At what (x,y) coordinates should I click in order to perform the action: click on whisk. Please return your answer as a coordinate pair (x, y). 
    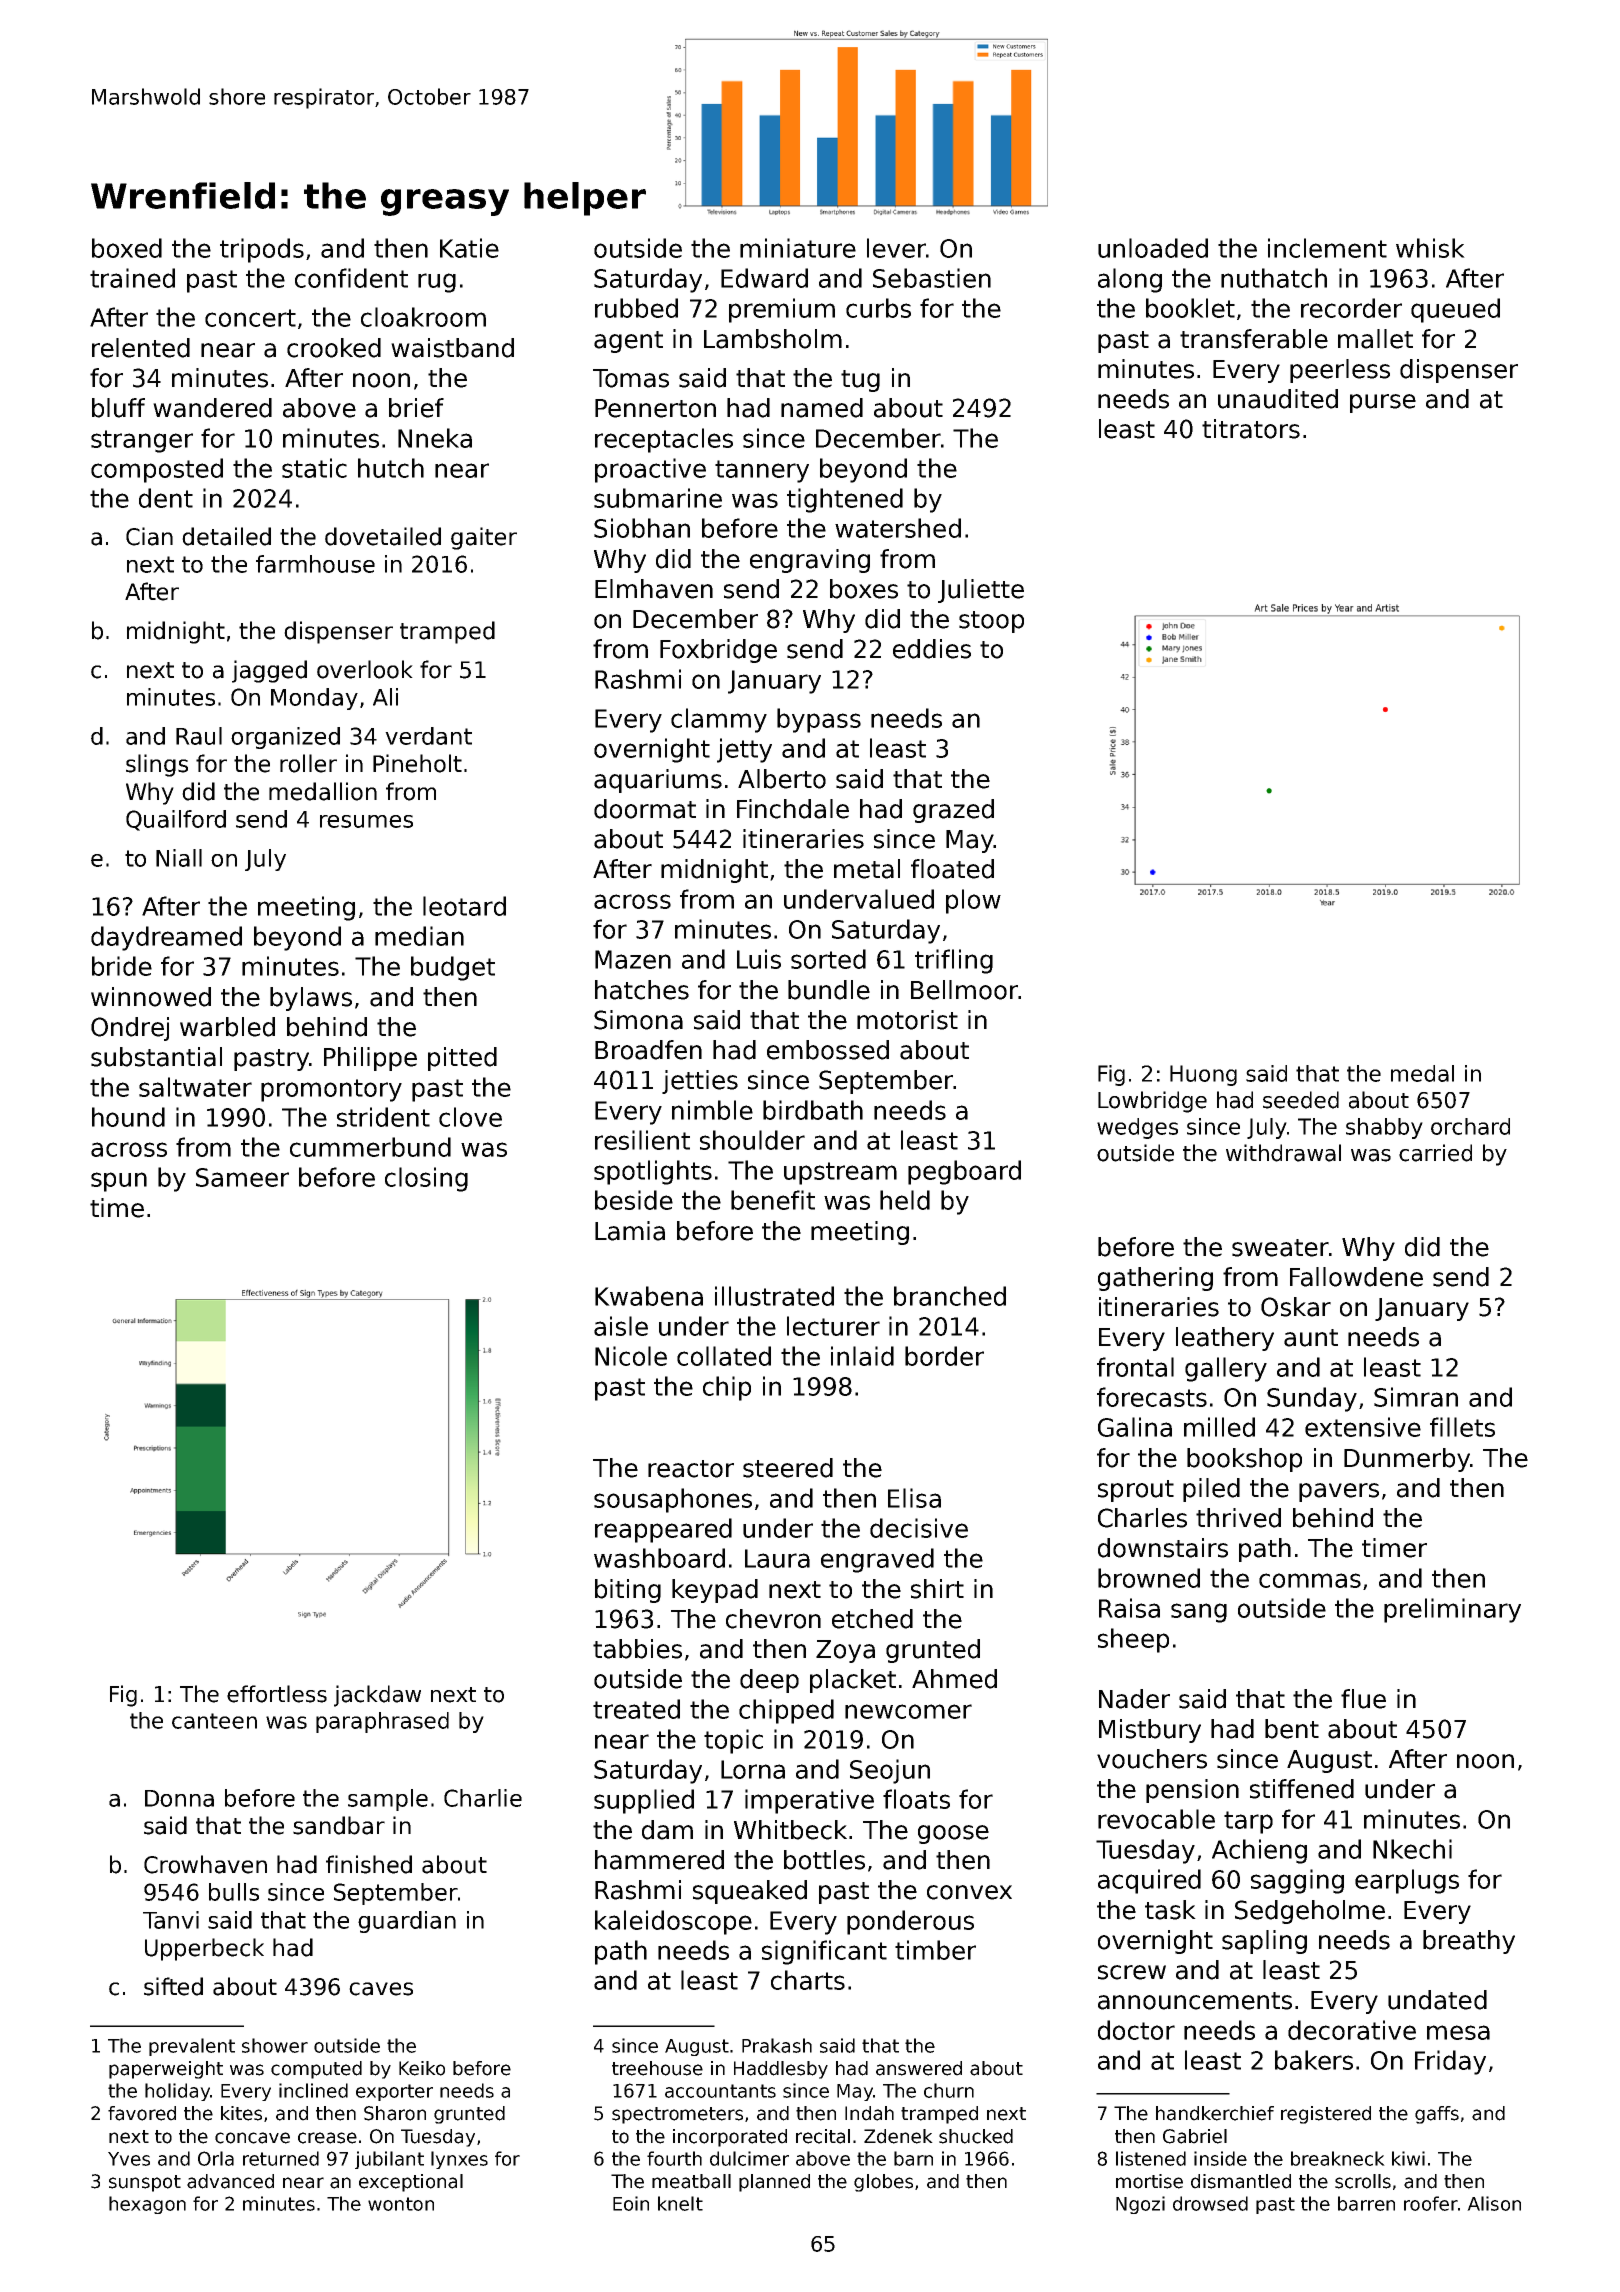
    Looking at the image, I should click on (1430, 248).
